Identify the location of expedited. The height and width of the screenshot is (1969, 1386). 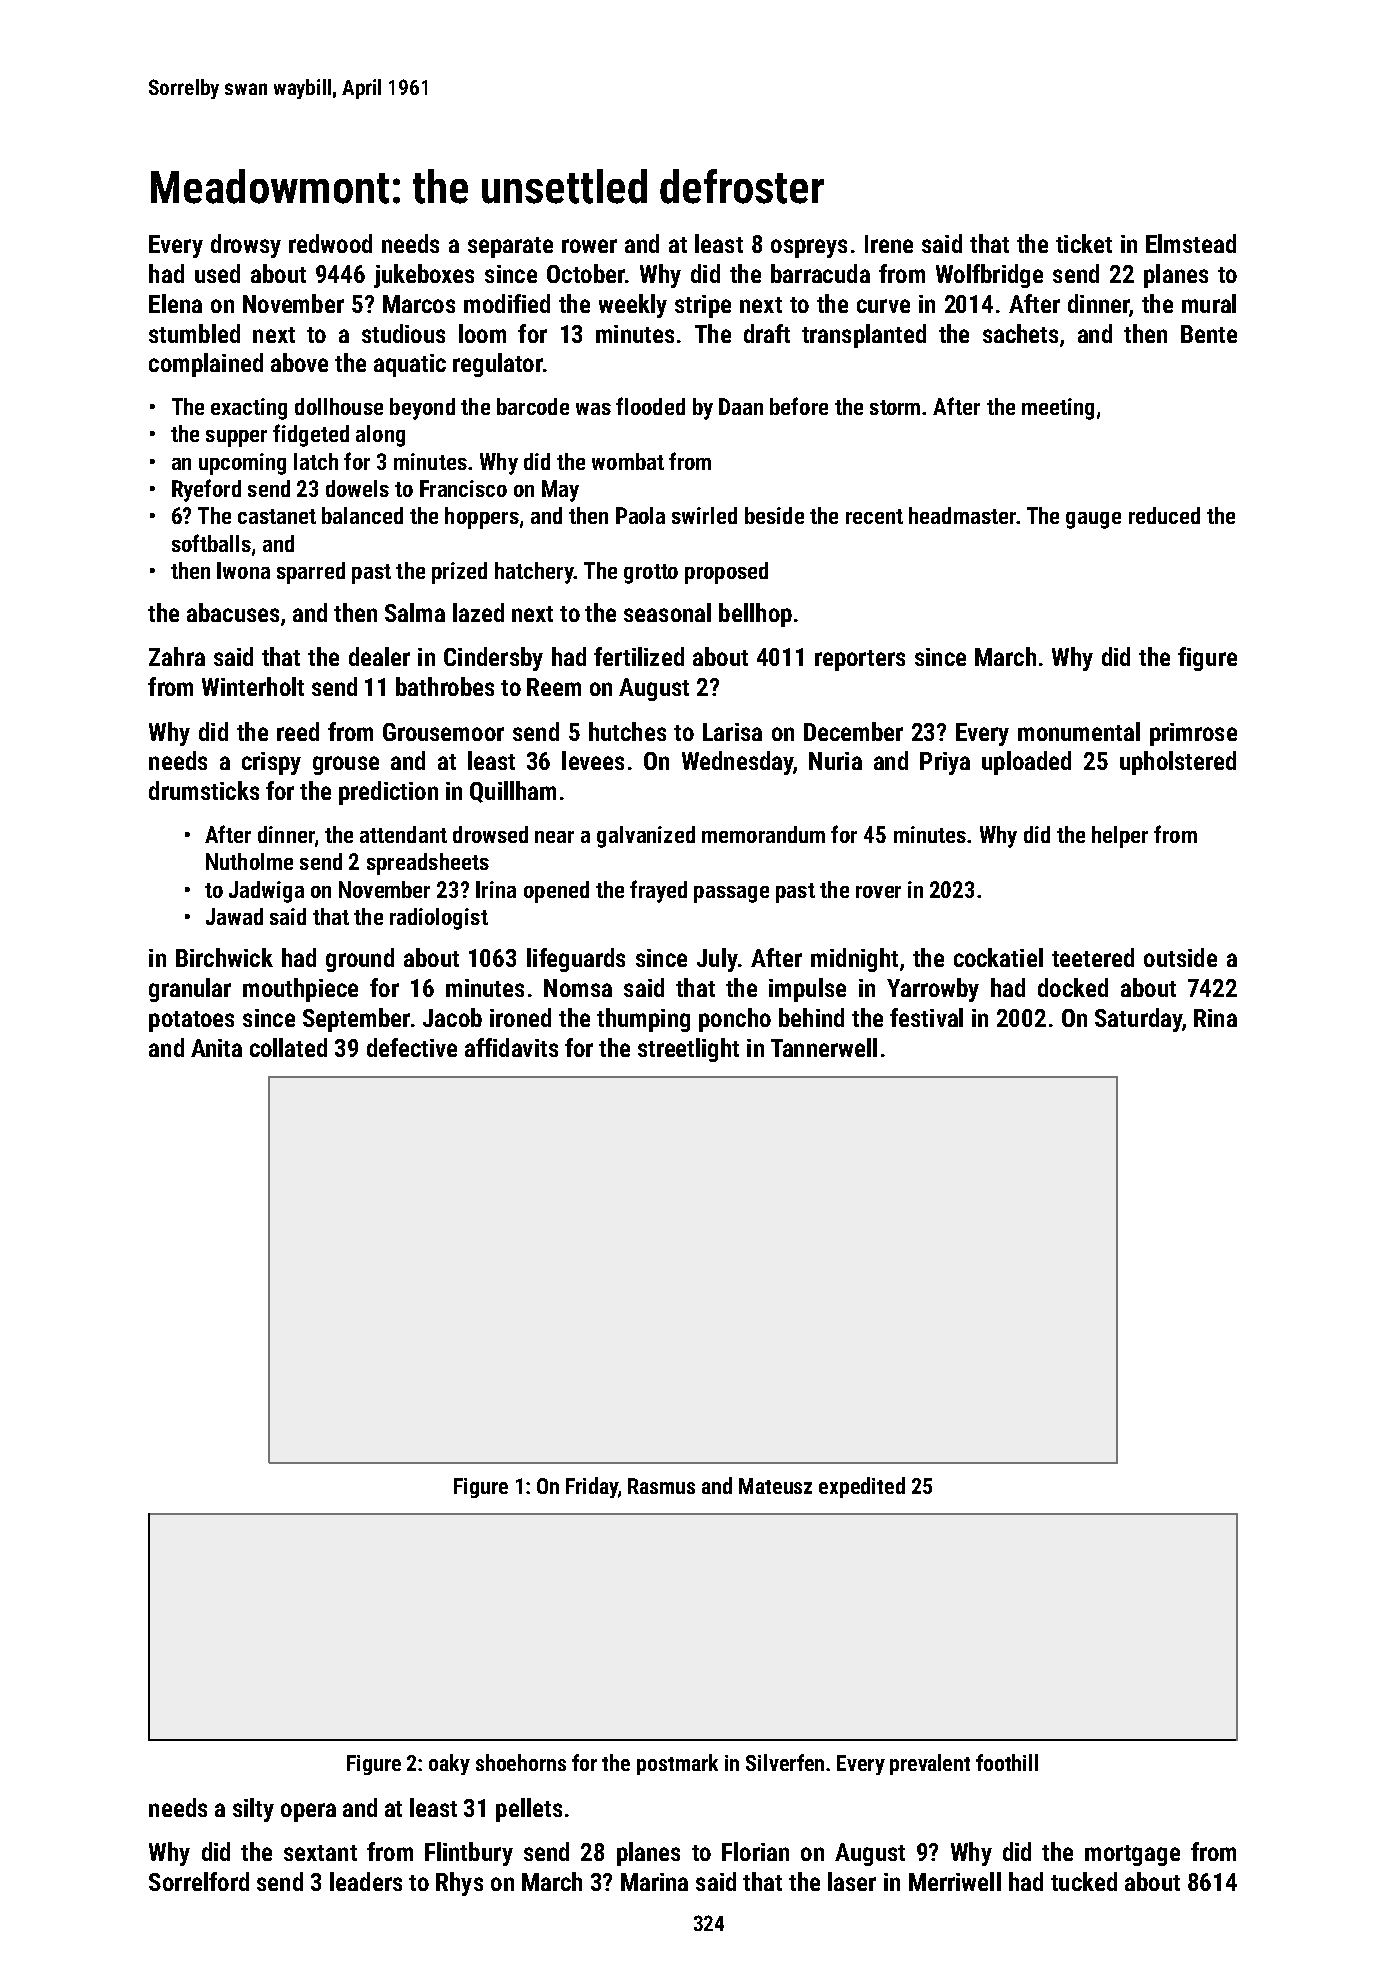
(862, 1487).
